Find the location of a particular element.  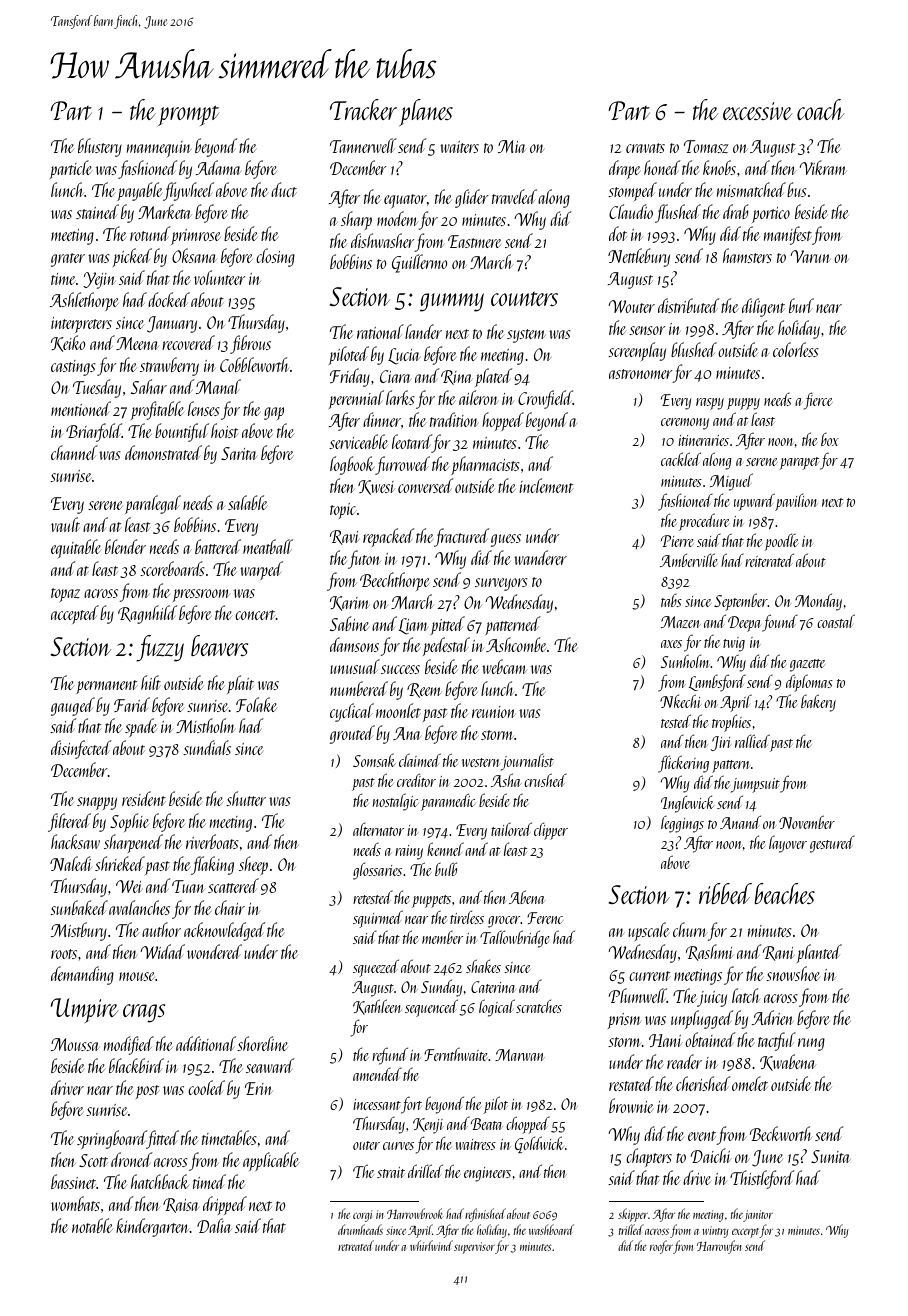

Cobbleworth is located at coordinates (254, 364).
